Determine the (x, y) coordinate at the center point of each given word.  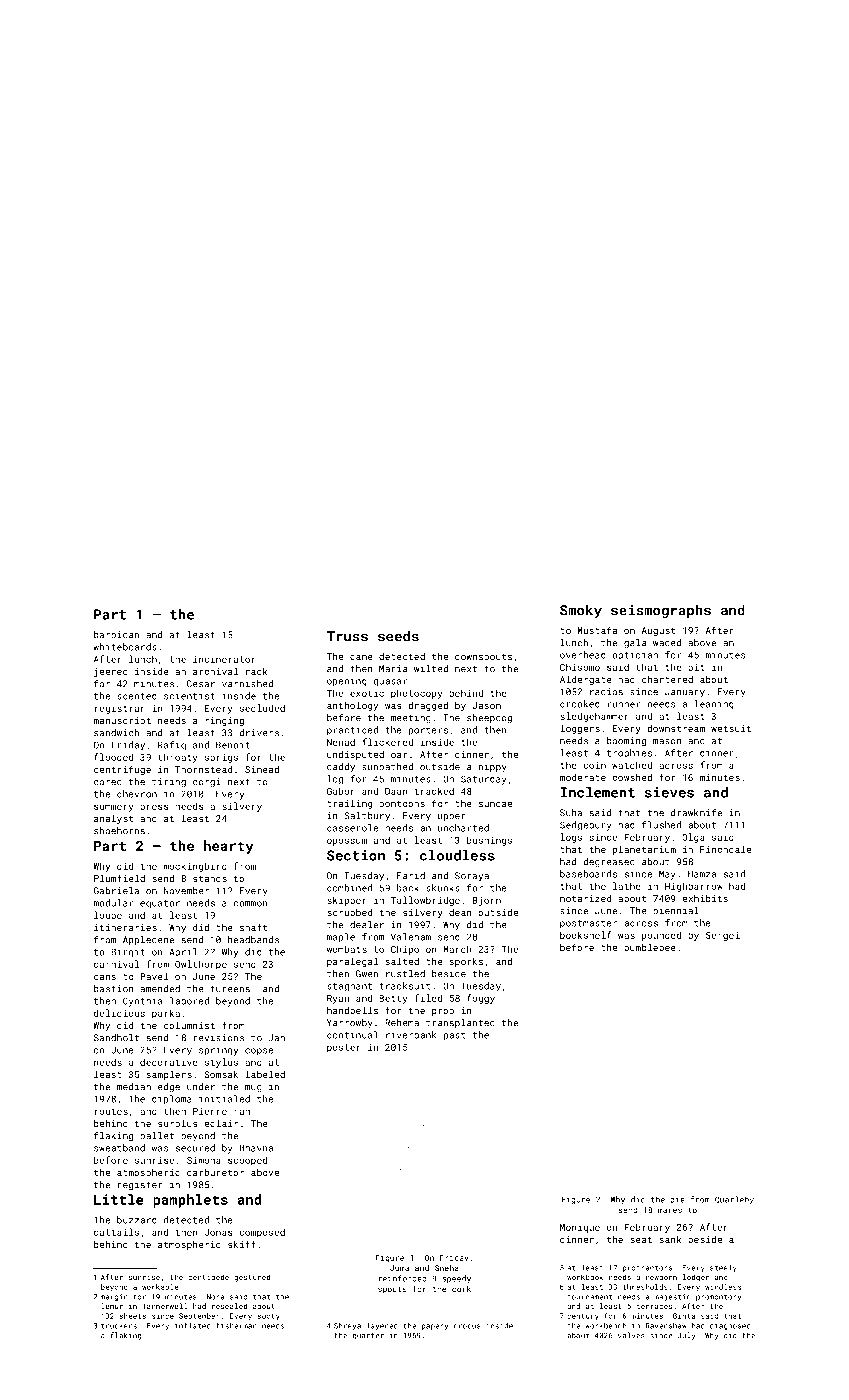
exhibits (705, 898)
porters (428, 731)
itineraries (125, 927)
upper (452, 817)
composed (262, 1233)
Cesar (201, 684)
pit (696, 668)
